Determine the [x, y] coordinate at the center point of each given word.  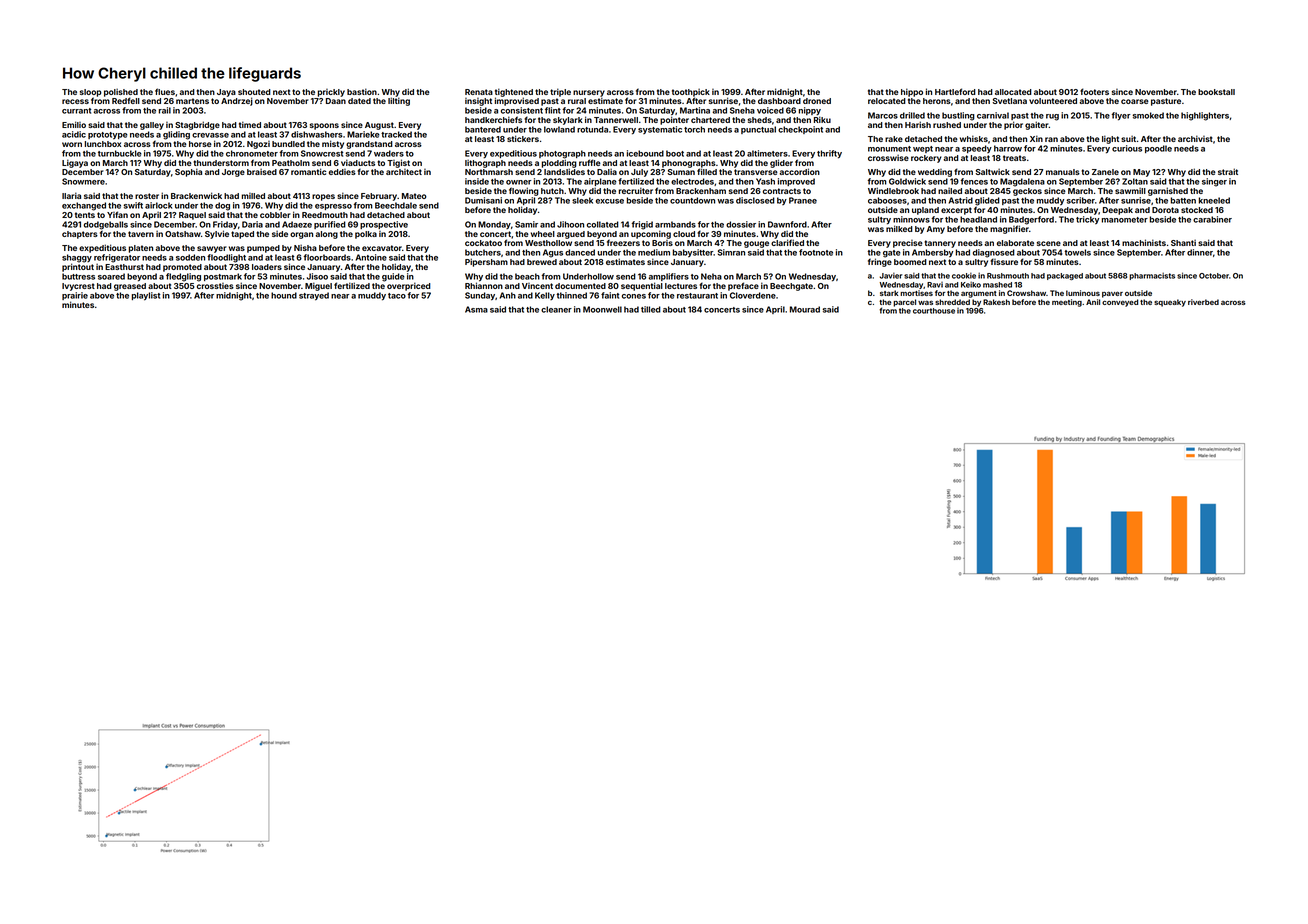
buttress [78, 276]
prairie [75, 296]
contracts [782, 191]
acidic [74, 134]
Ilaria [71, 195]
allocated [1013, 92]
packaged [1065, 276]
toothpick [691, 92]
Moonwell [602, 309]
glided [987, 201]
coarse [1135, 101]
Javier [891, 276]
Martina [695, 110]
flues [165, 91]
